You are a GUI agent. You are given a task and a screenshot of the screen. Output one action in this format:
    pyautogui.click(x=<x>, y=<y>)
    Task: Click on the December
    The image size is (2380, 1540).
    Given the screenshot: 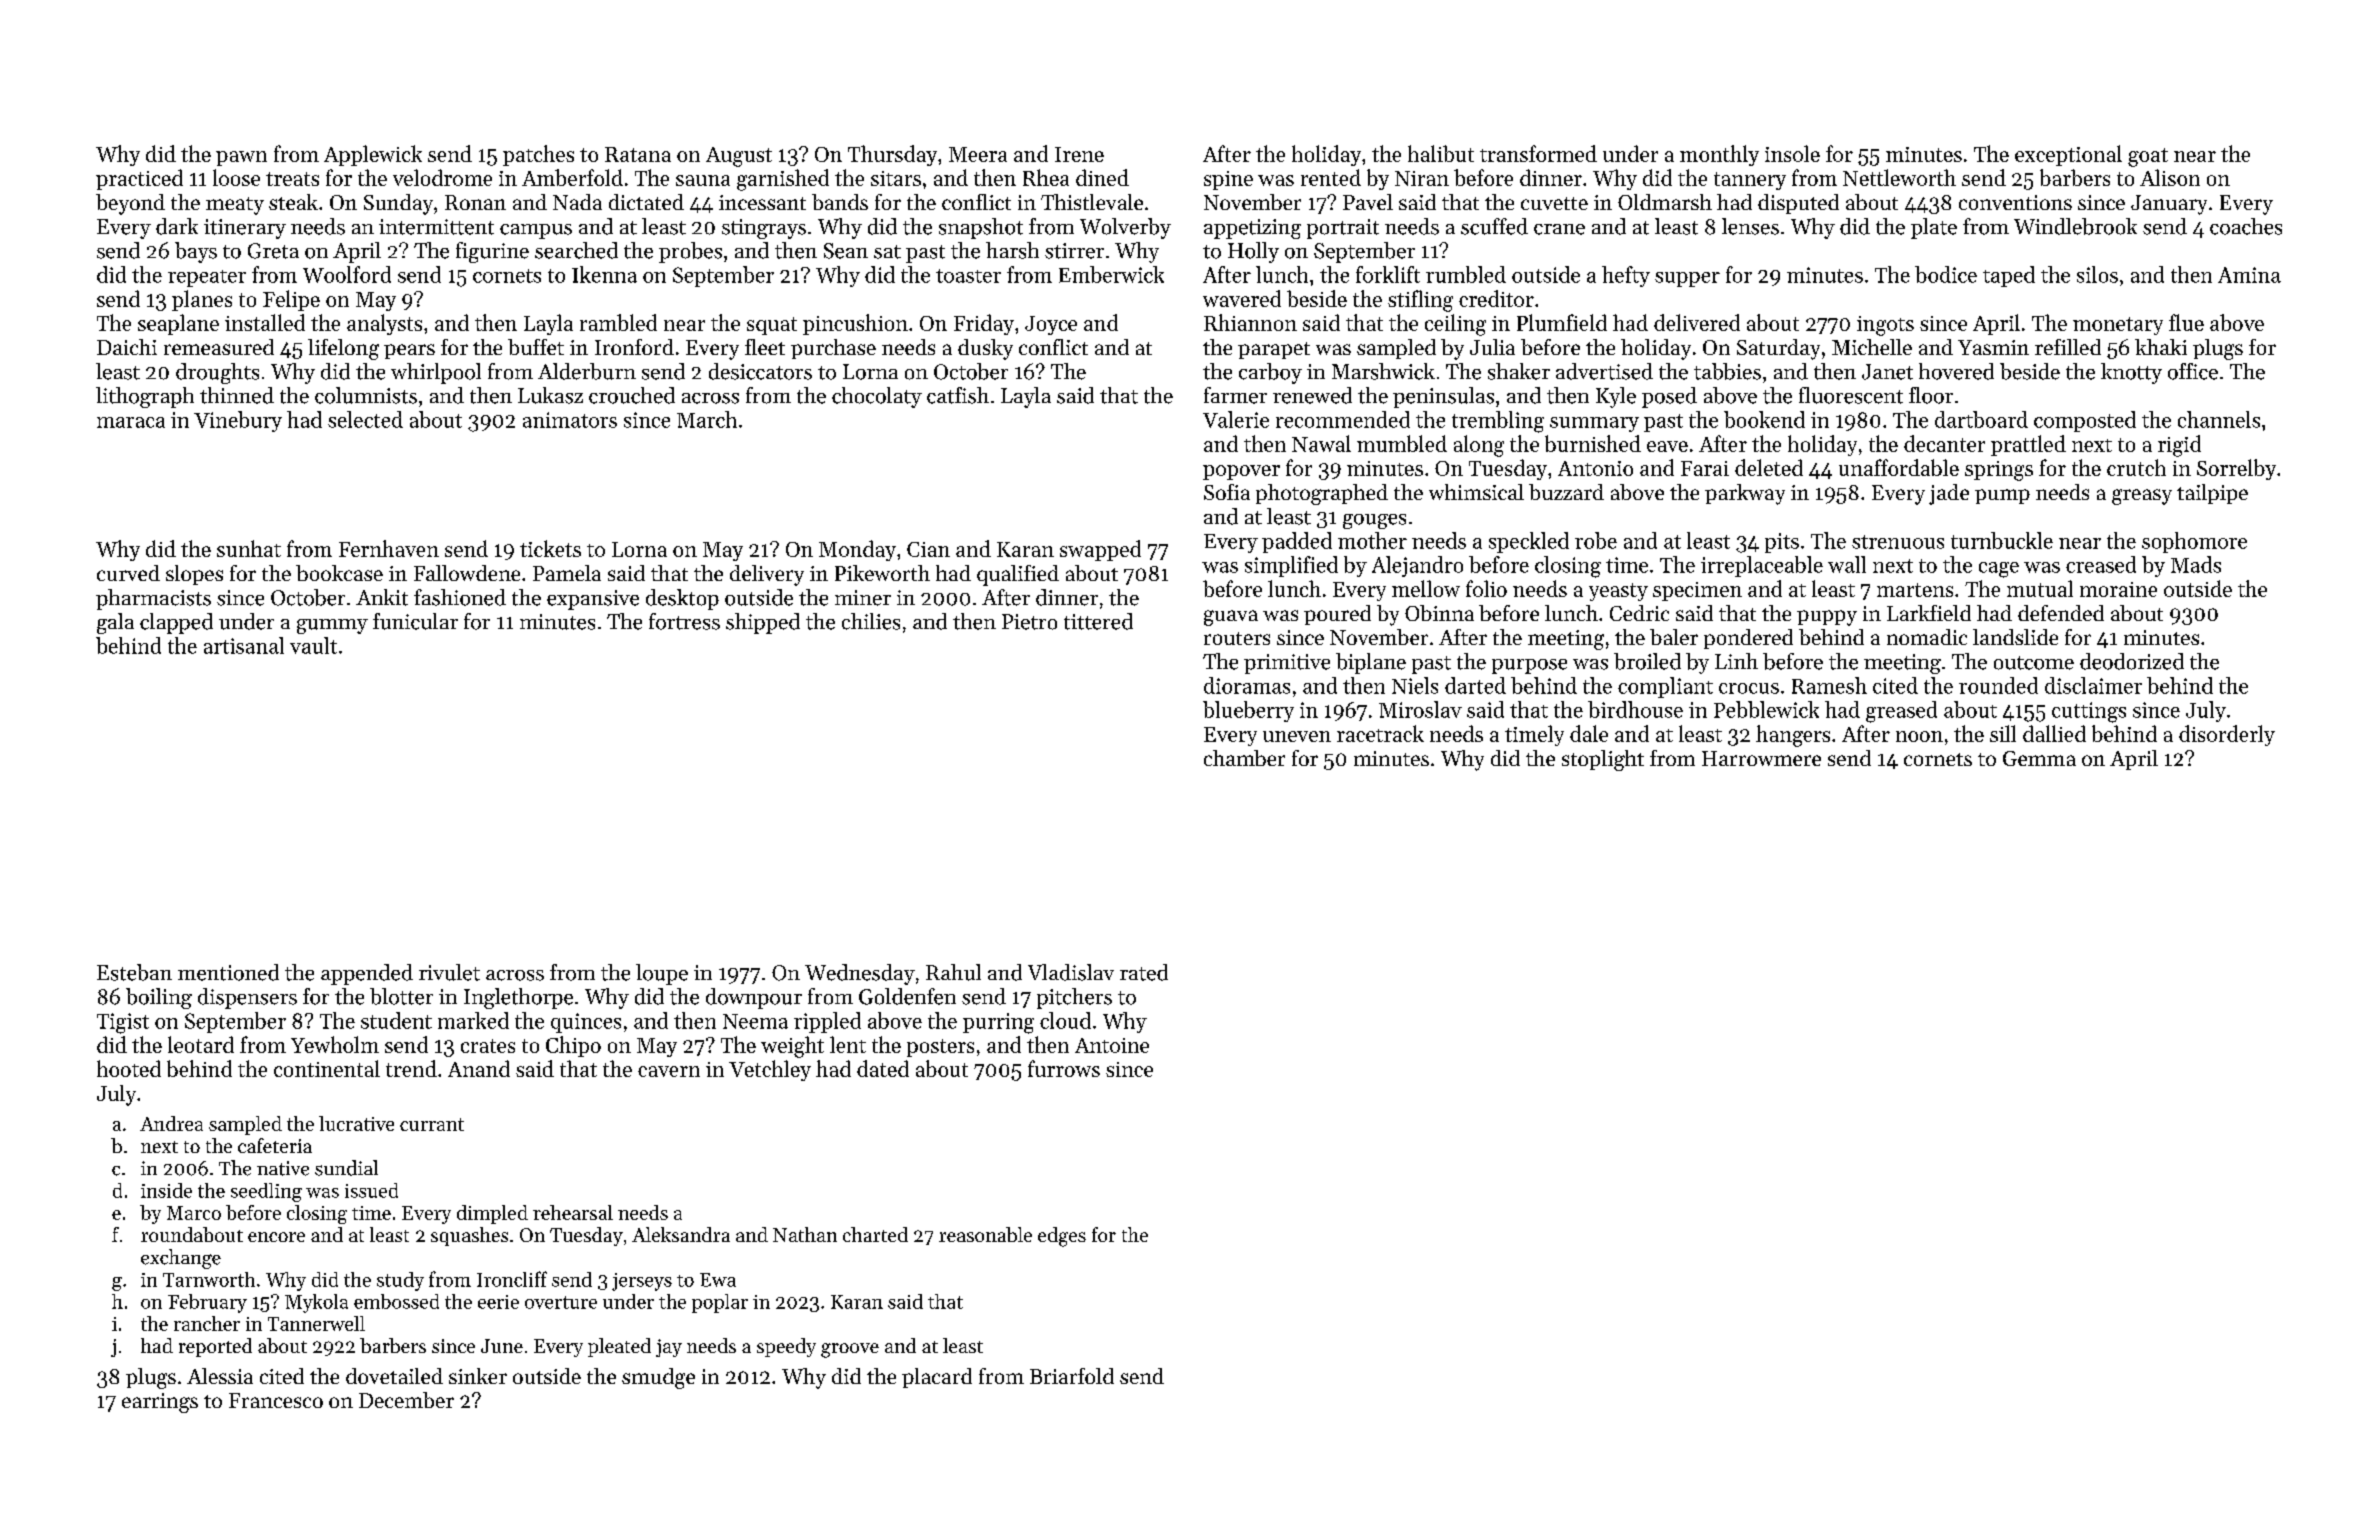 What is the action you would take?
    pyautogui.click(x=406, y=1400)
